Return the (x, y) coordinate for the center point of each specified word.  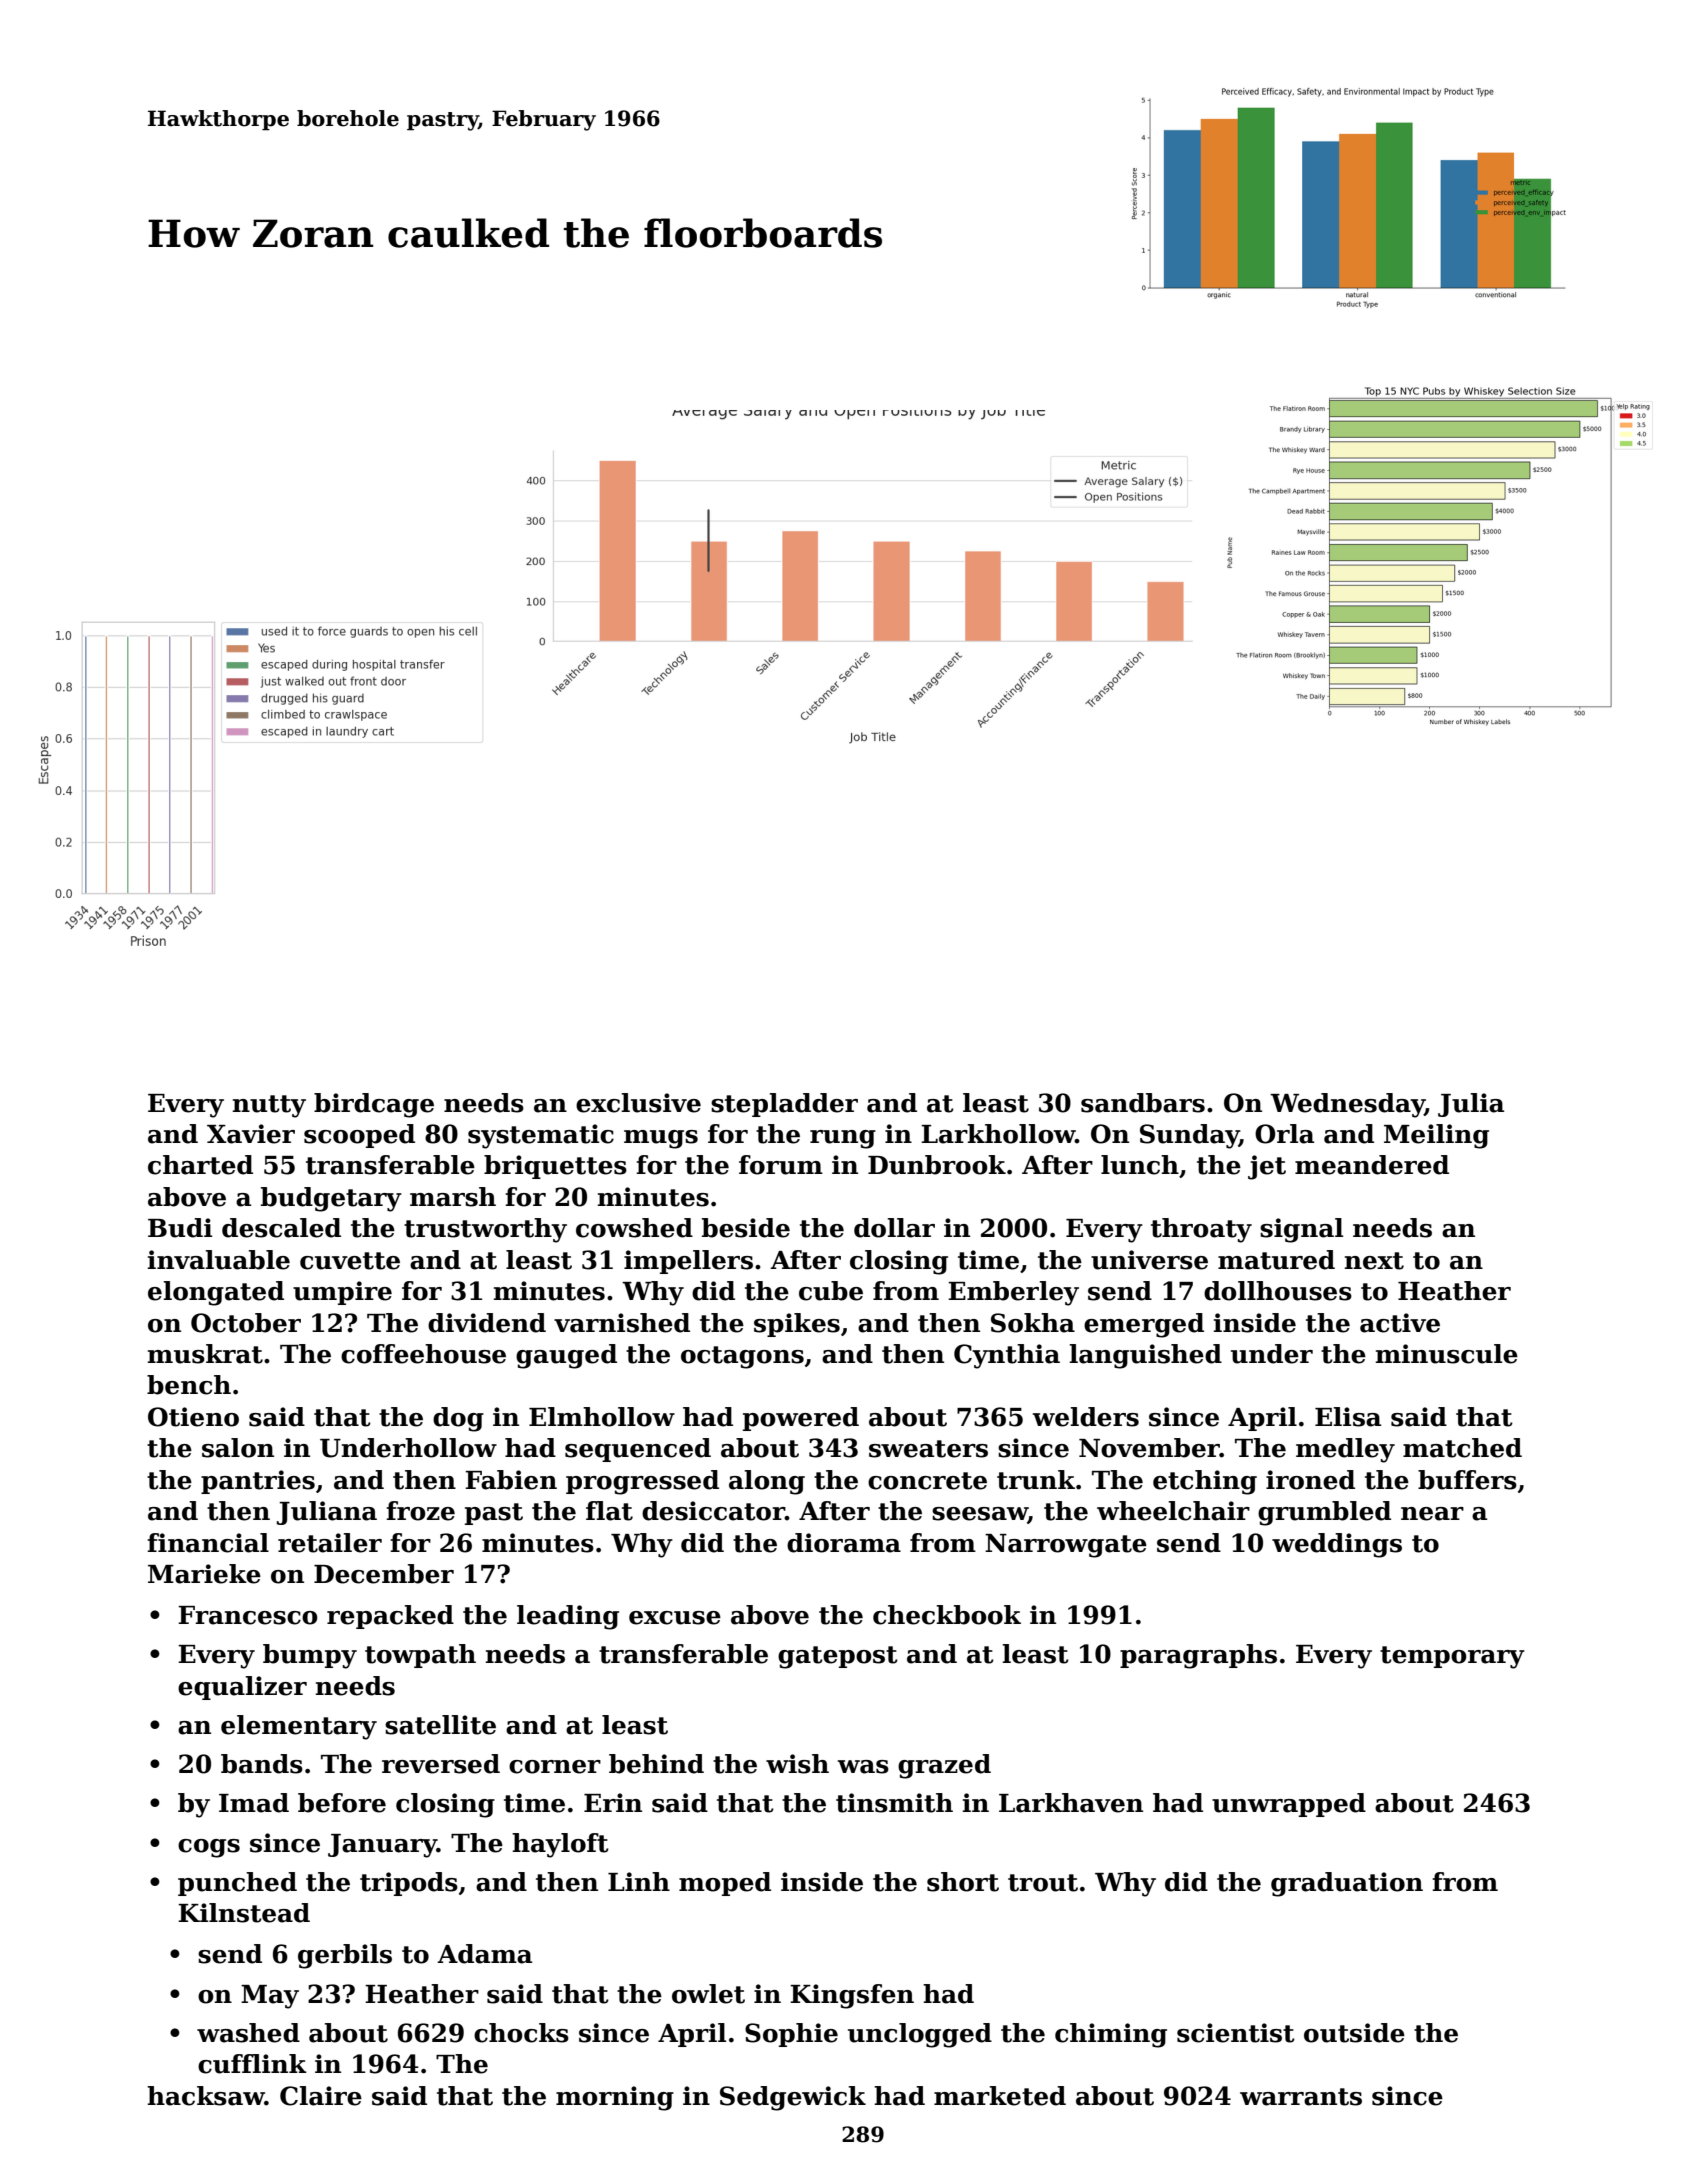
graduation (1347, 1884)
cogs (209, 1848)
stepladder (784, 1105)
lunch (1140, 1165)
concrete (927, 1481)
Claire (321, 2096)
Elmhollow (602, 1417)
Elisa (1348, 1417)
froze (420, 1511)
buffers (1467, 1480)
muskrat (205, 1354)
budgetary (331, 1199)
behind (656, 1764)
